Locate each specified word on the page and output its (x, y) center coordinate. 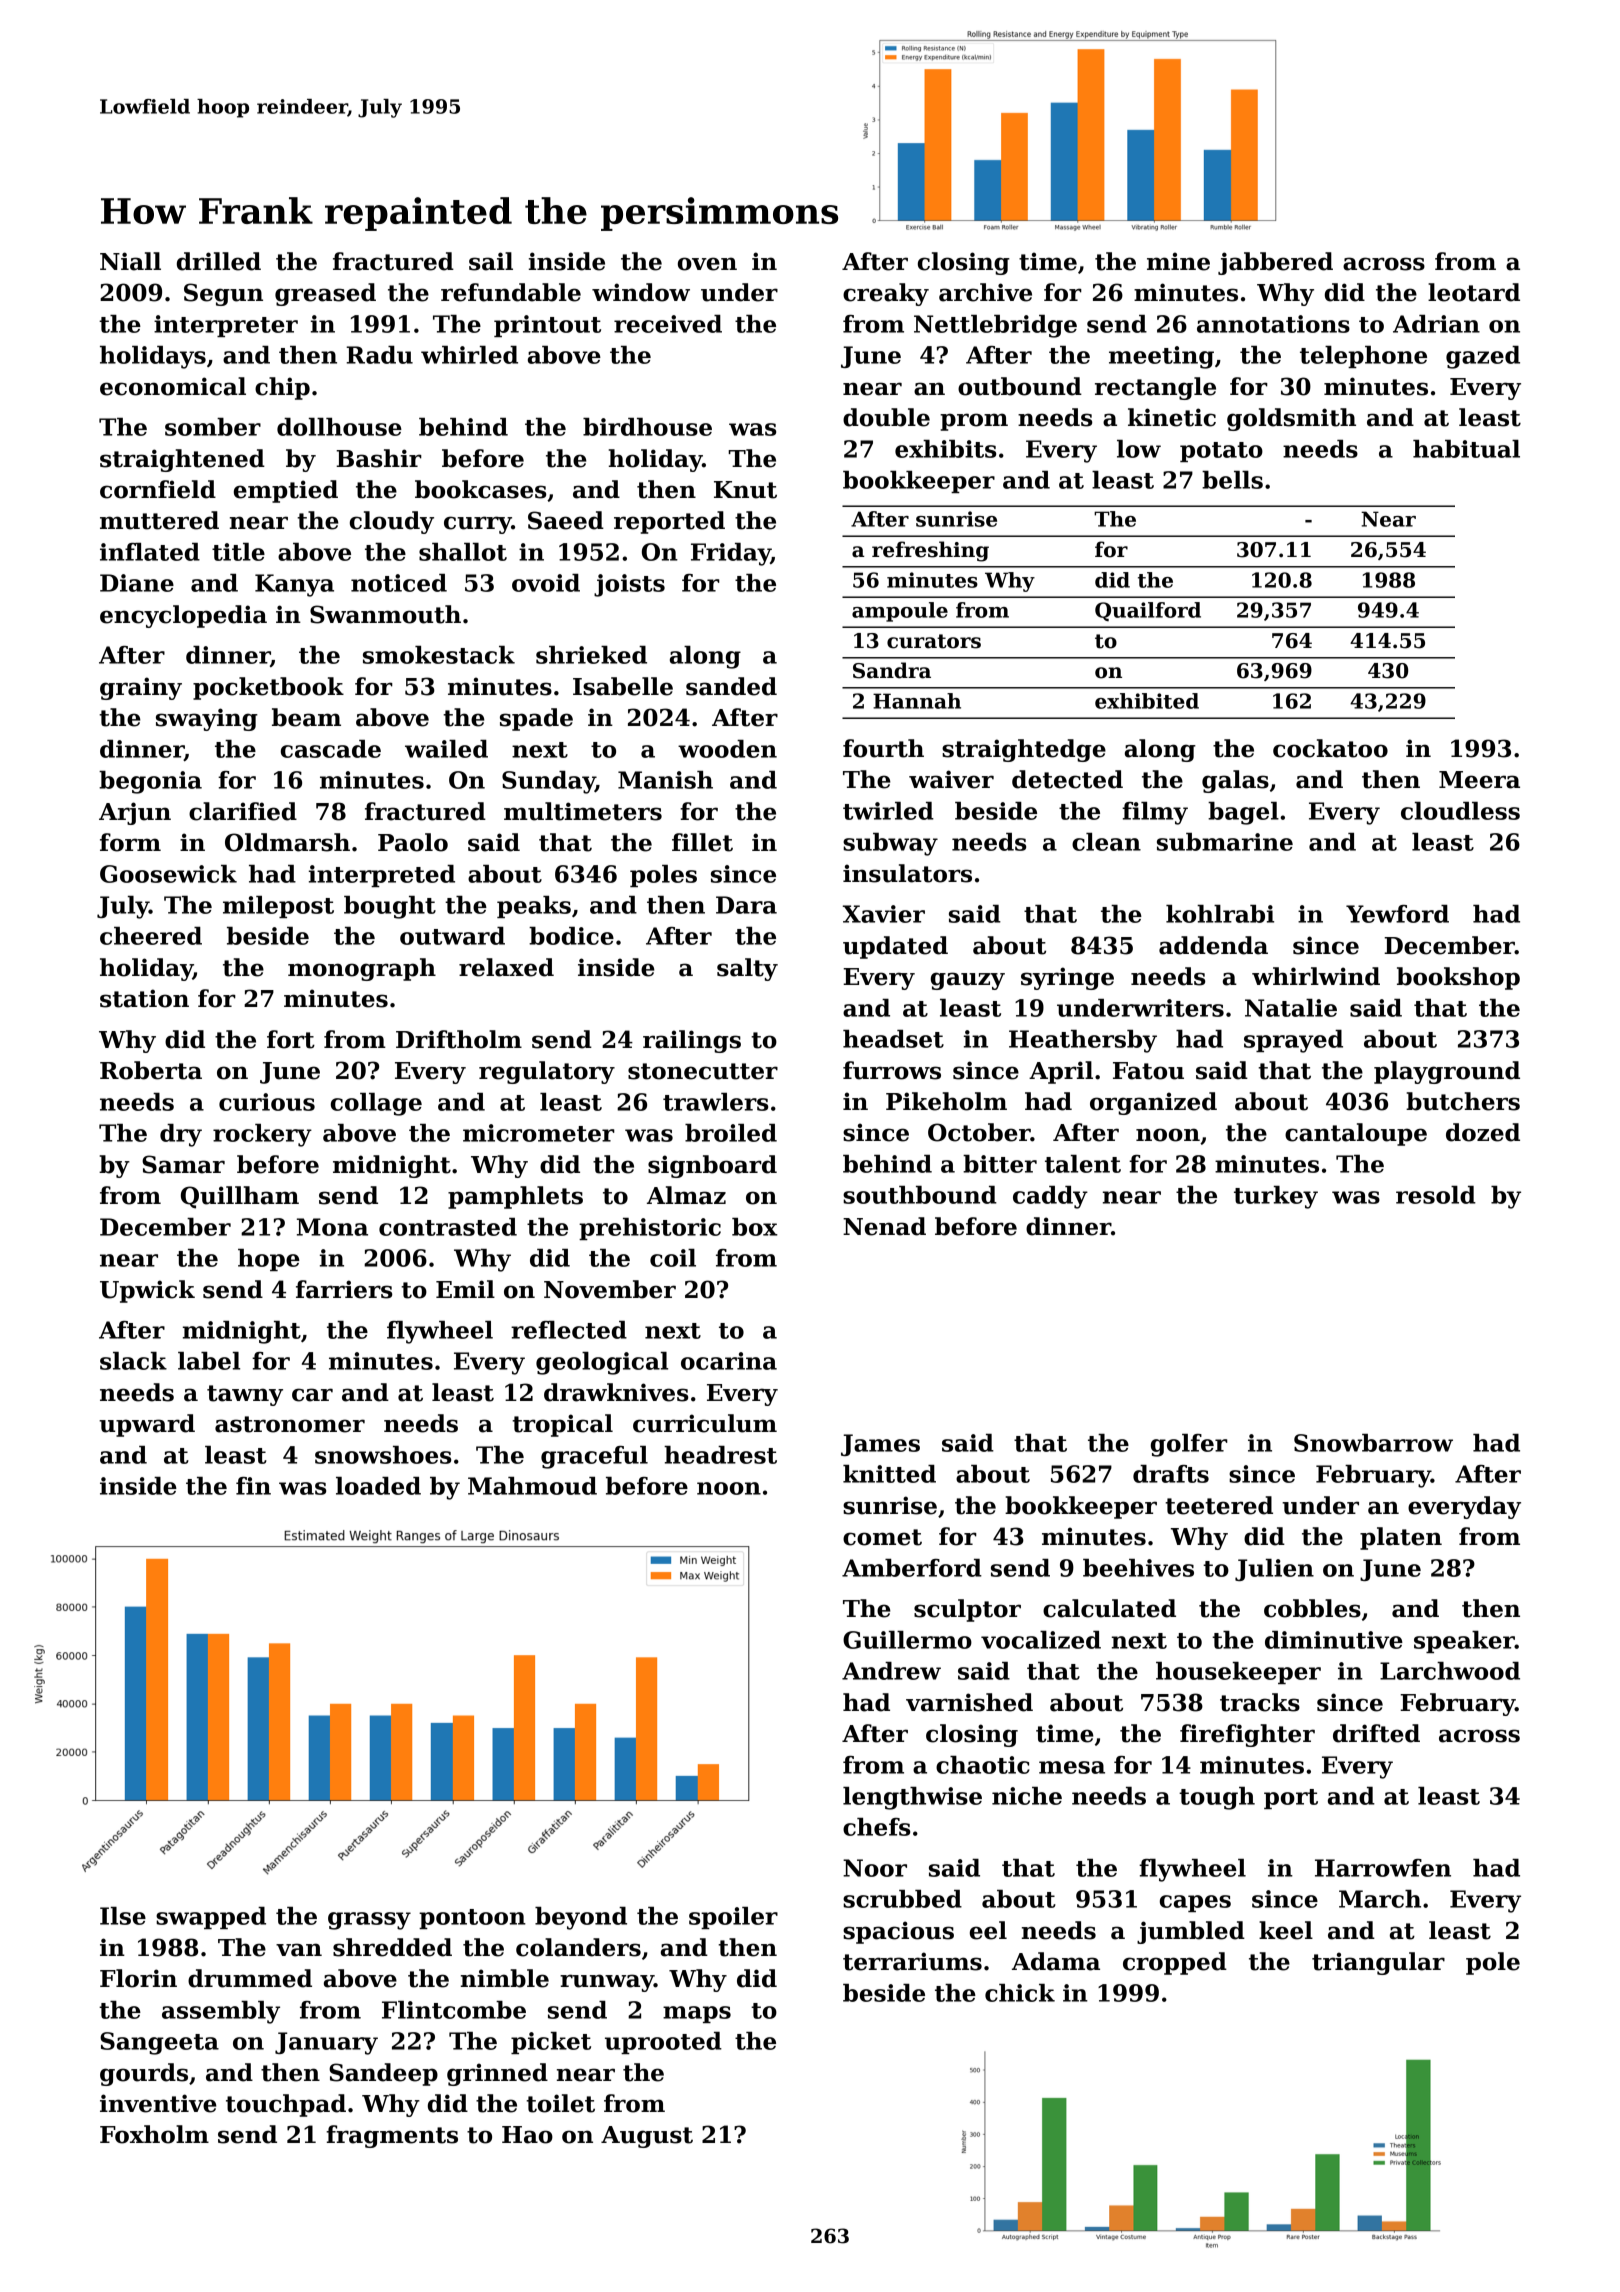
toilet (560, 2103)
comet (882, 1537)
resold (1436, 1195)
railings (692, 1041)
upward (147, 1425)
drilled (219, 261)
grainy (141, 688)
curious (267, 1102)
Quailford (1148, 611)
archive (985, 292)
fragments (392, 2136)
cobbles (1312, 1608)
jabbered (1275, 263)
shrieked (591, 655)
